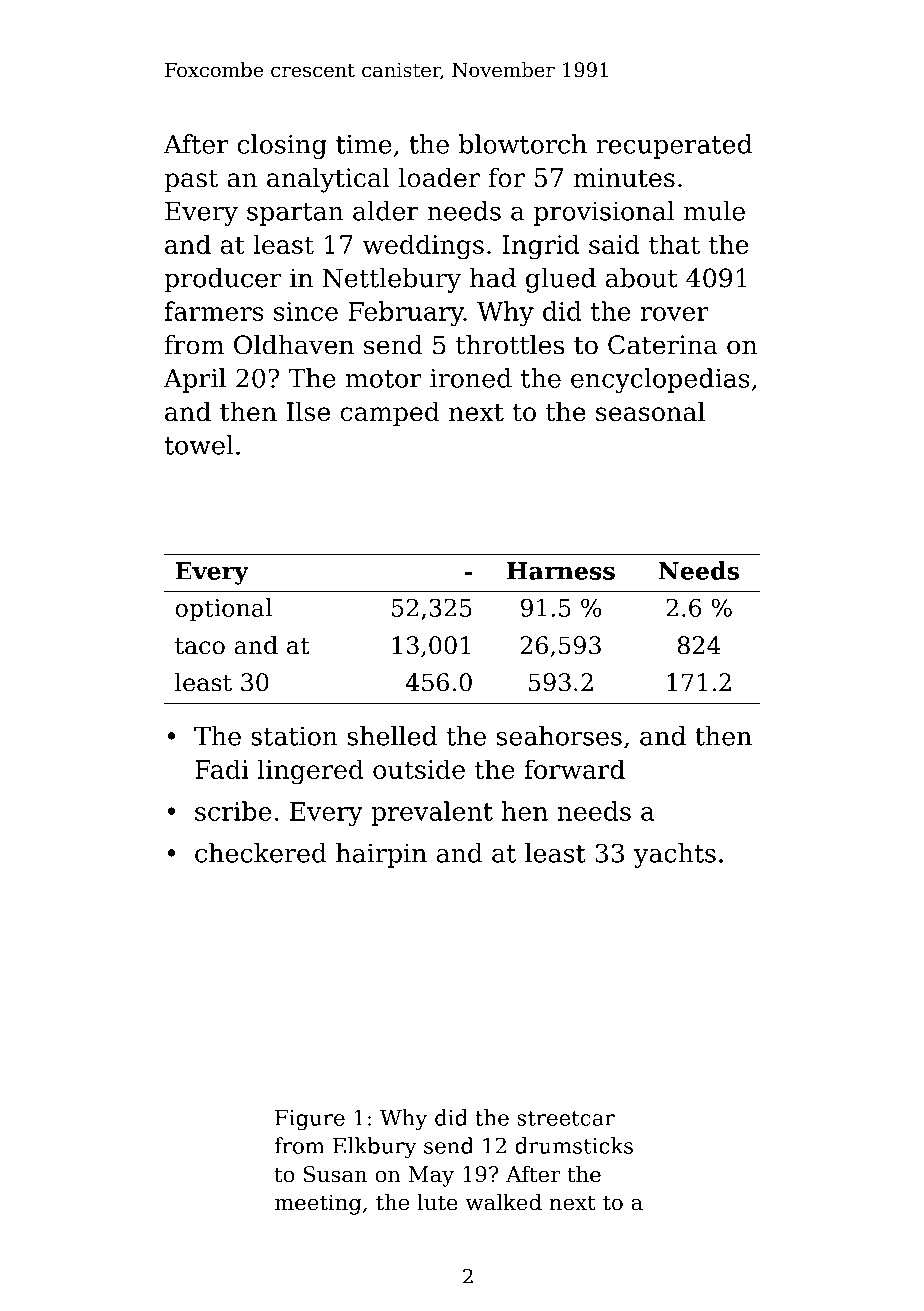  Describe the element at coordinates (392, 736) in the page. I see `shelled` at that location.
